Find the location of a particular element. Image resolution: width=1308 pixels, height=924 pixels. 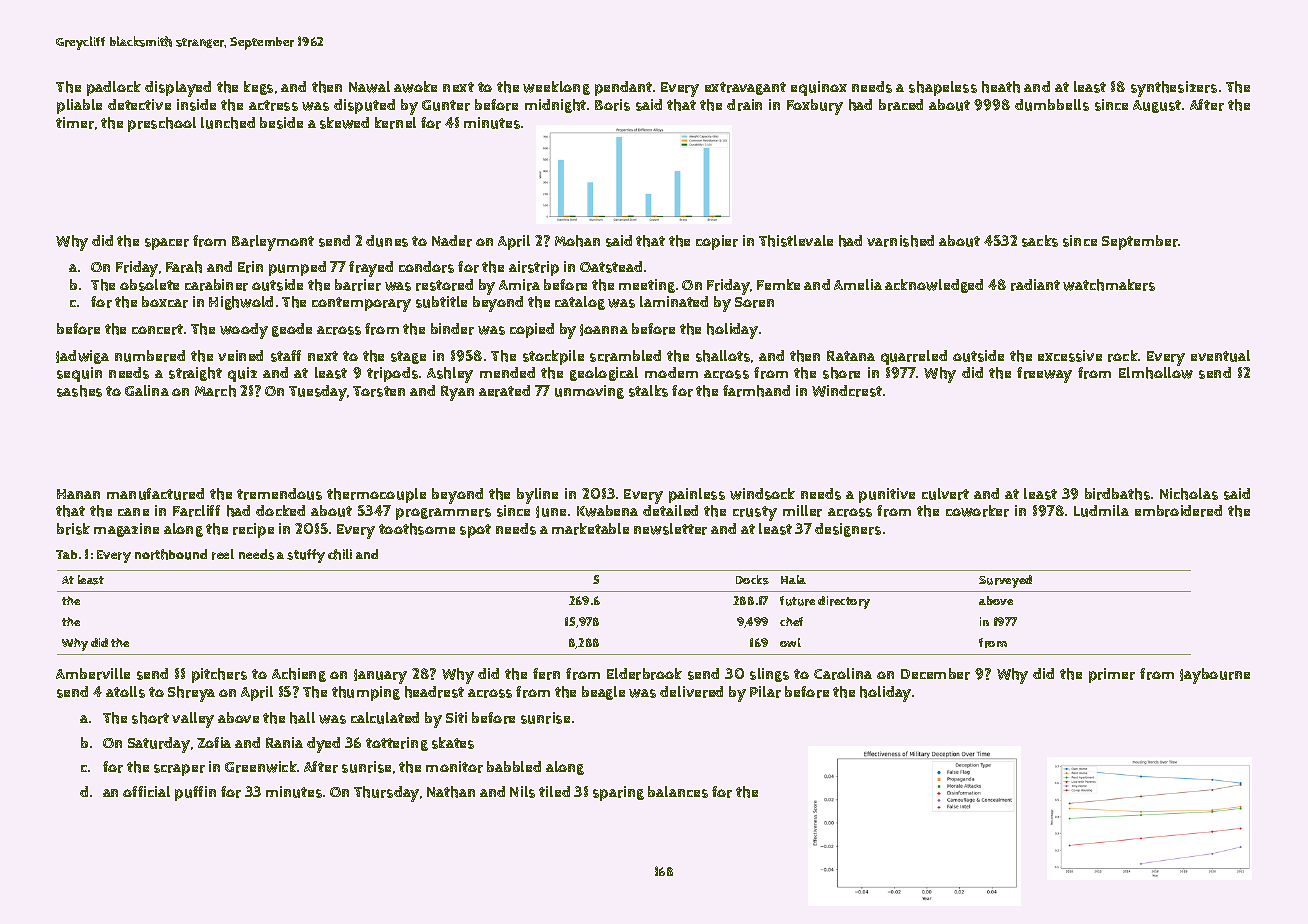

freeway is located at coordinates (1044, 375).
